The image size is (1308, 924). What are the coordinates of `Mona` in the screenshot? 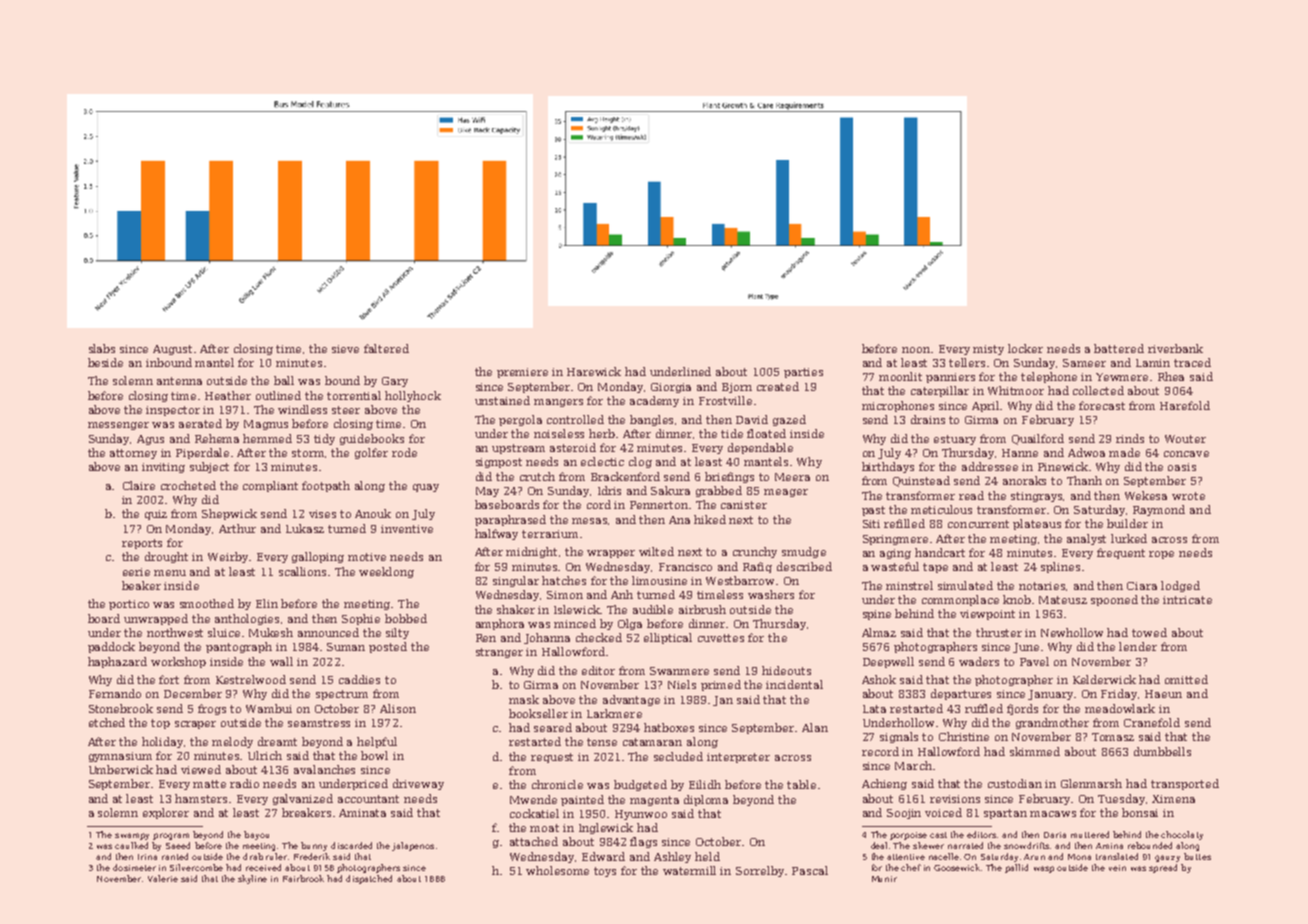 It's located at (1079, 857).
